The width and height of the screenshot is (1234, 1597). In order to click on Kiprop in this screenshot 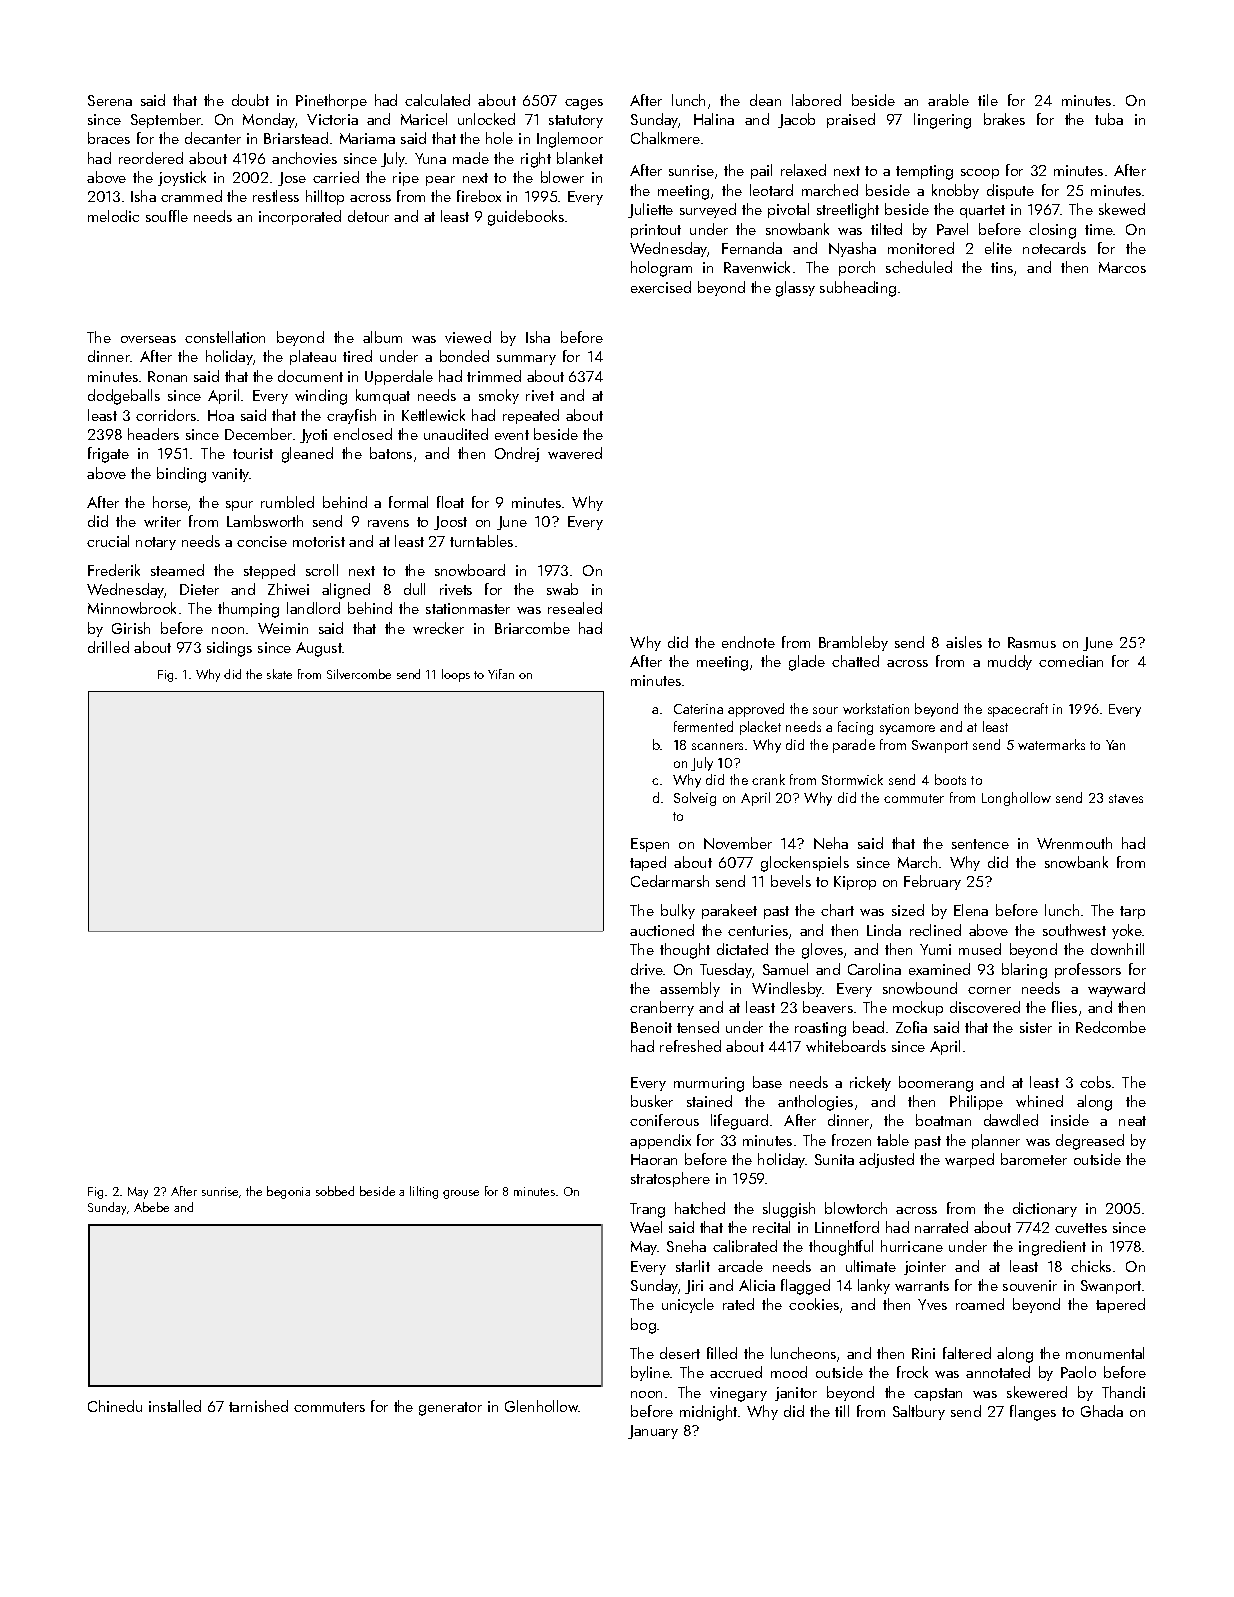, I will do `click(855, 883)`.
